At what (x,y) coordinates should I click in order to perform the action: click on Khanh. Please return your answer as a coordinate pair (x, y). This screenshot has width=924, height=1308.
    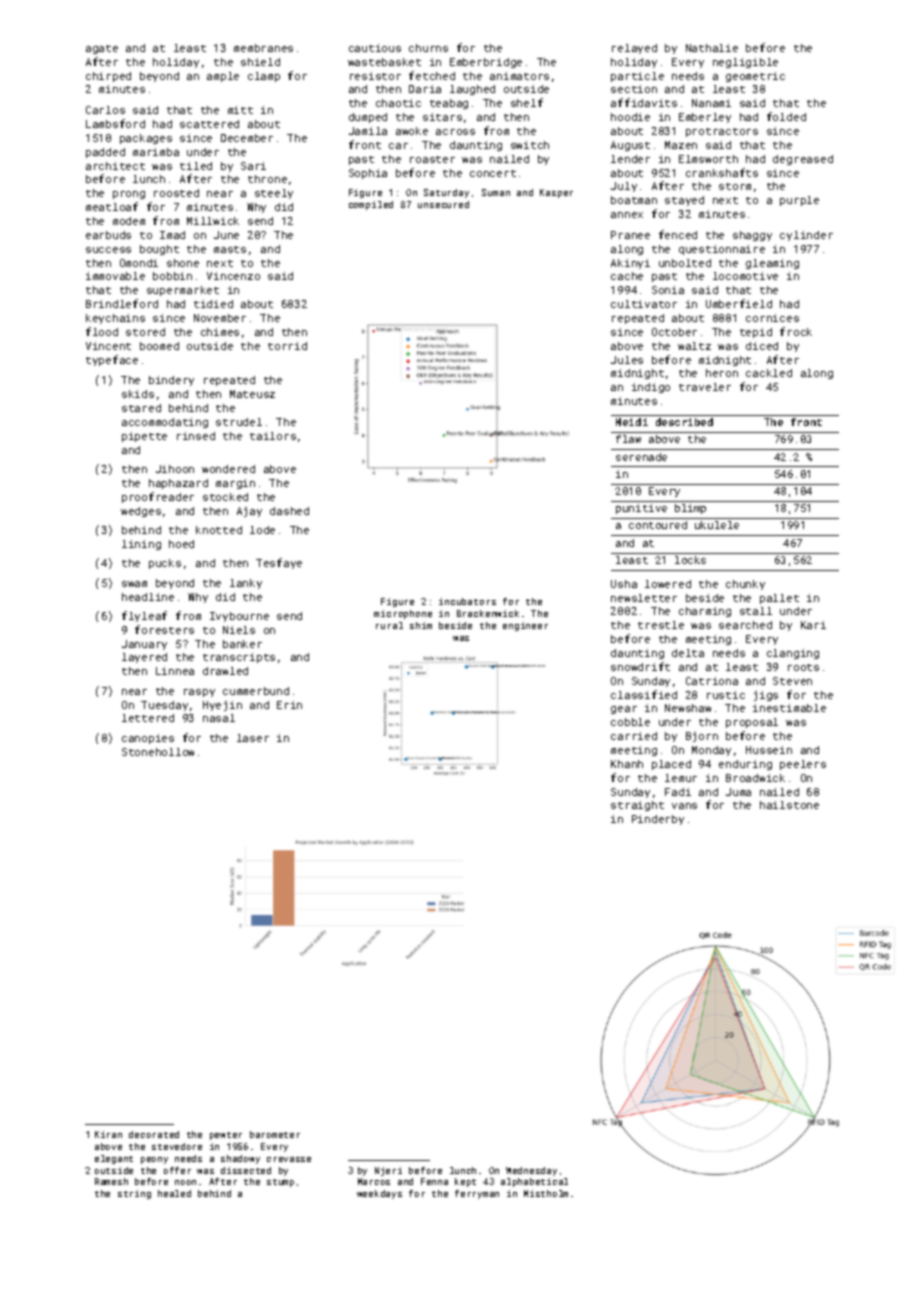
    Looking at the image, I should click on (627, 764).
